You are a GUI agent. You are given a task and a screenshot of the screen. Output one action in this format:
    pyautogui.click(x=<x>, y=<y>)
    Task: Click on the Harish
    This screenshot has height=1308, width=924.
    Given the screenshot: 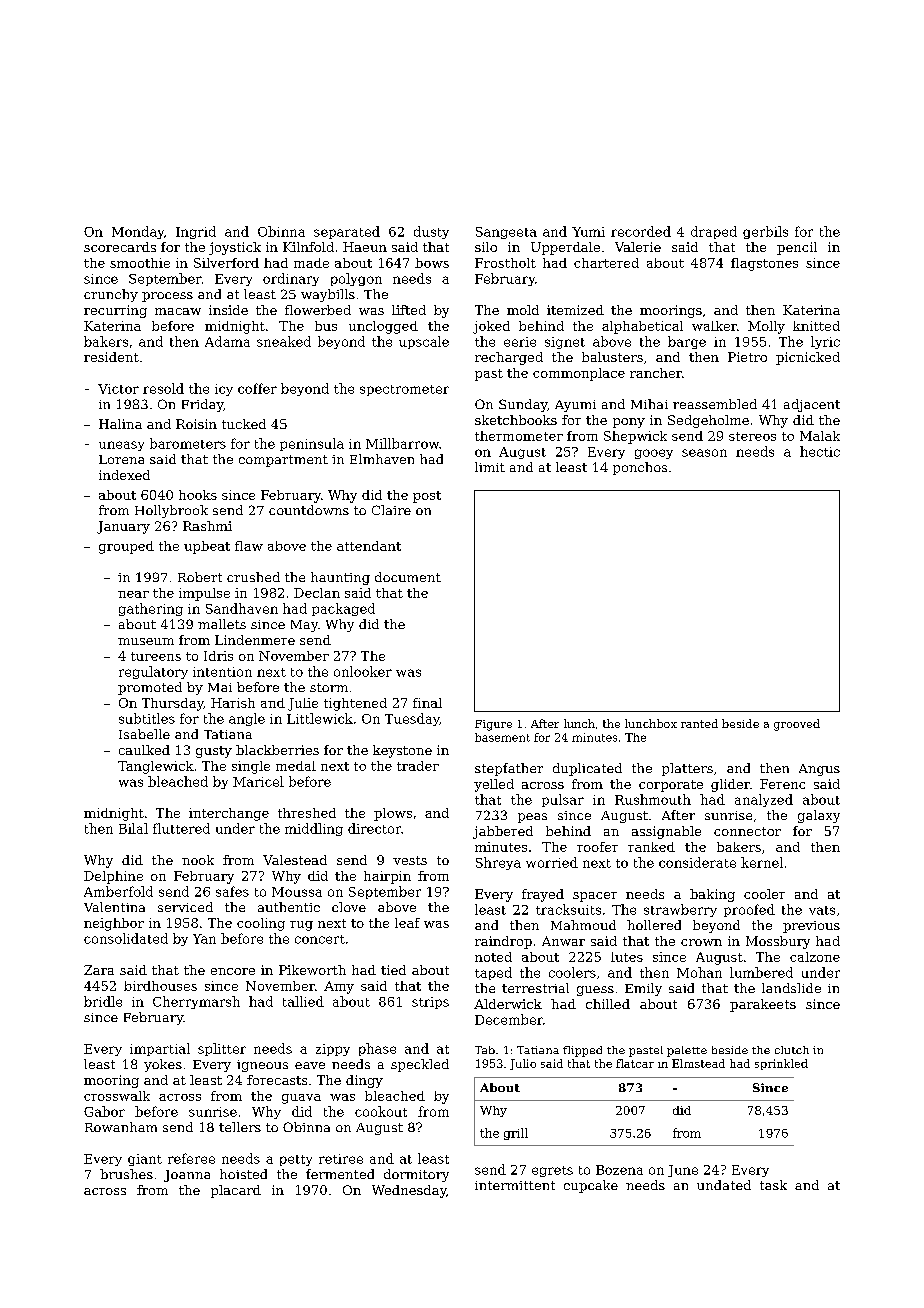 What is the action you would take?
    pyautogui.click(x=233, y=703)
